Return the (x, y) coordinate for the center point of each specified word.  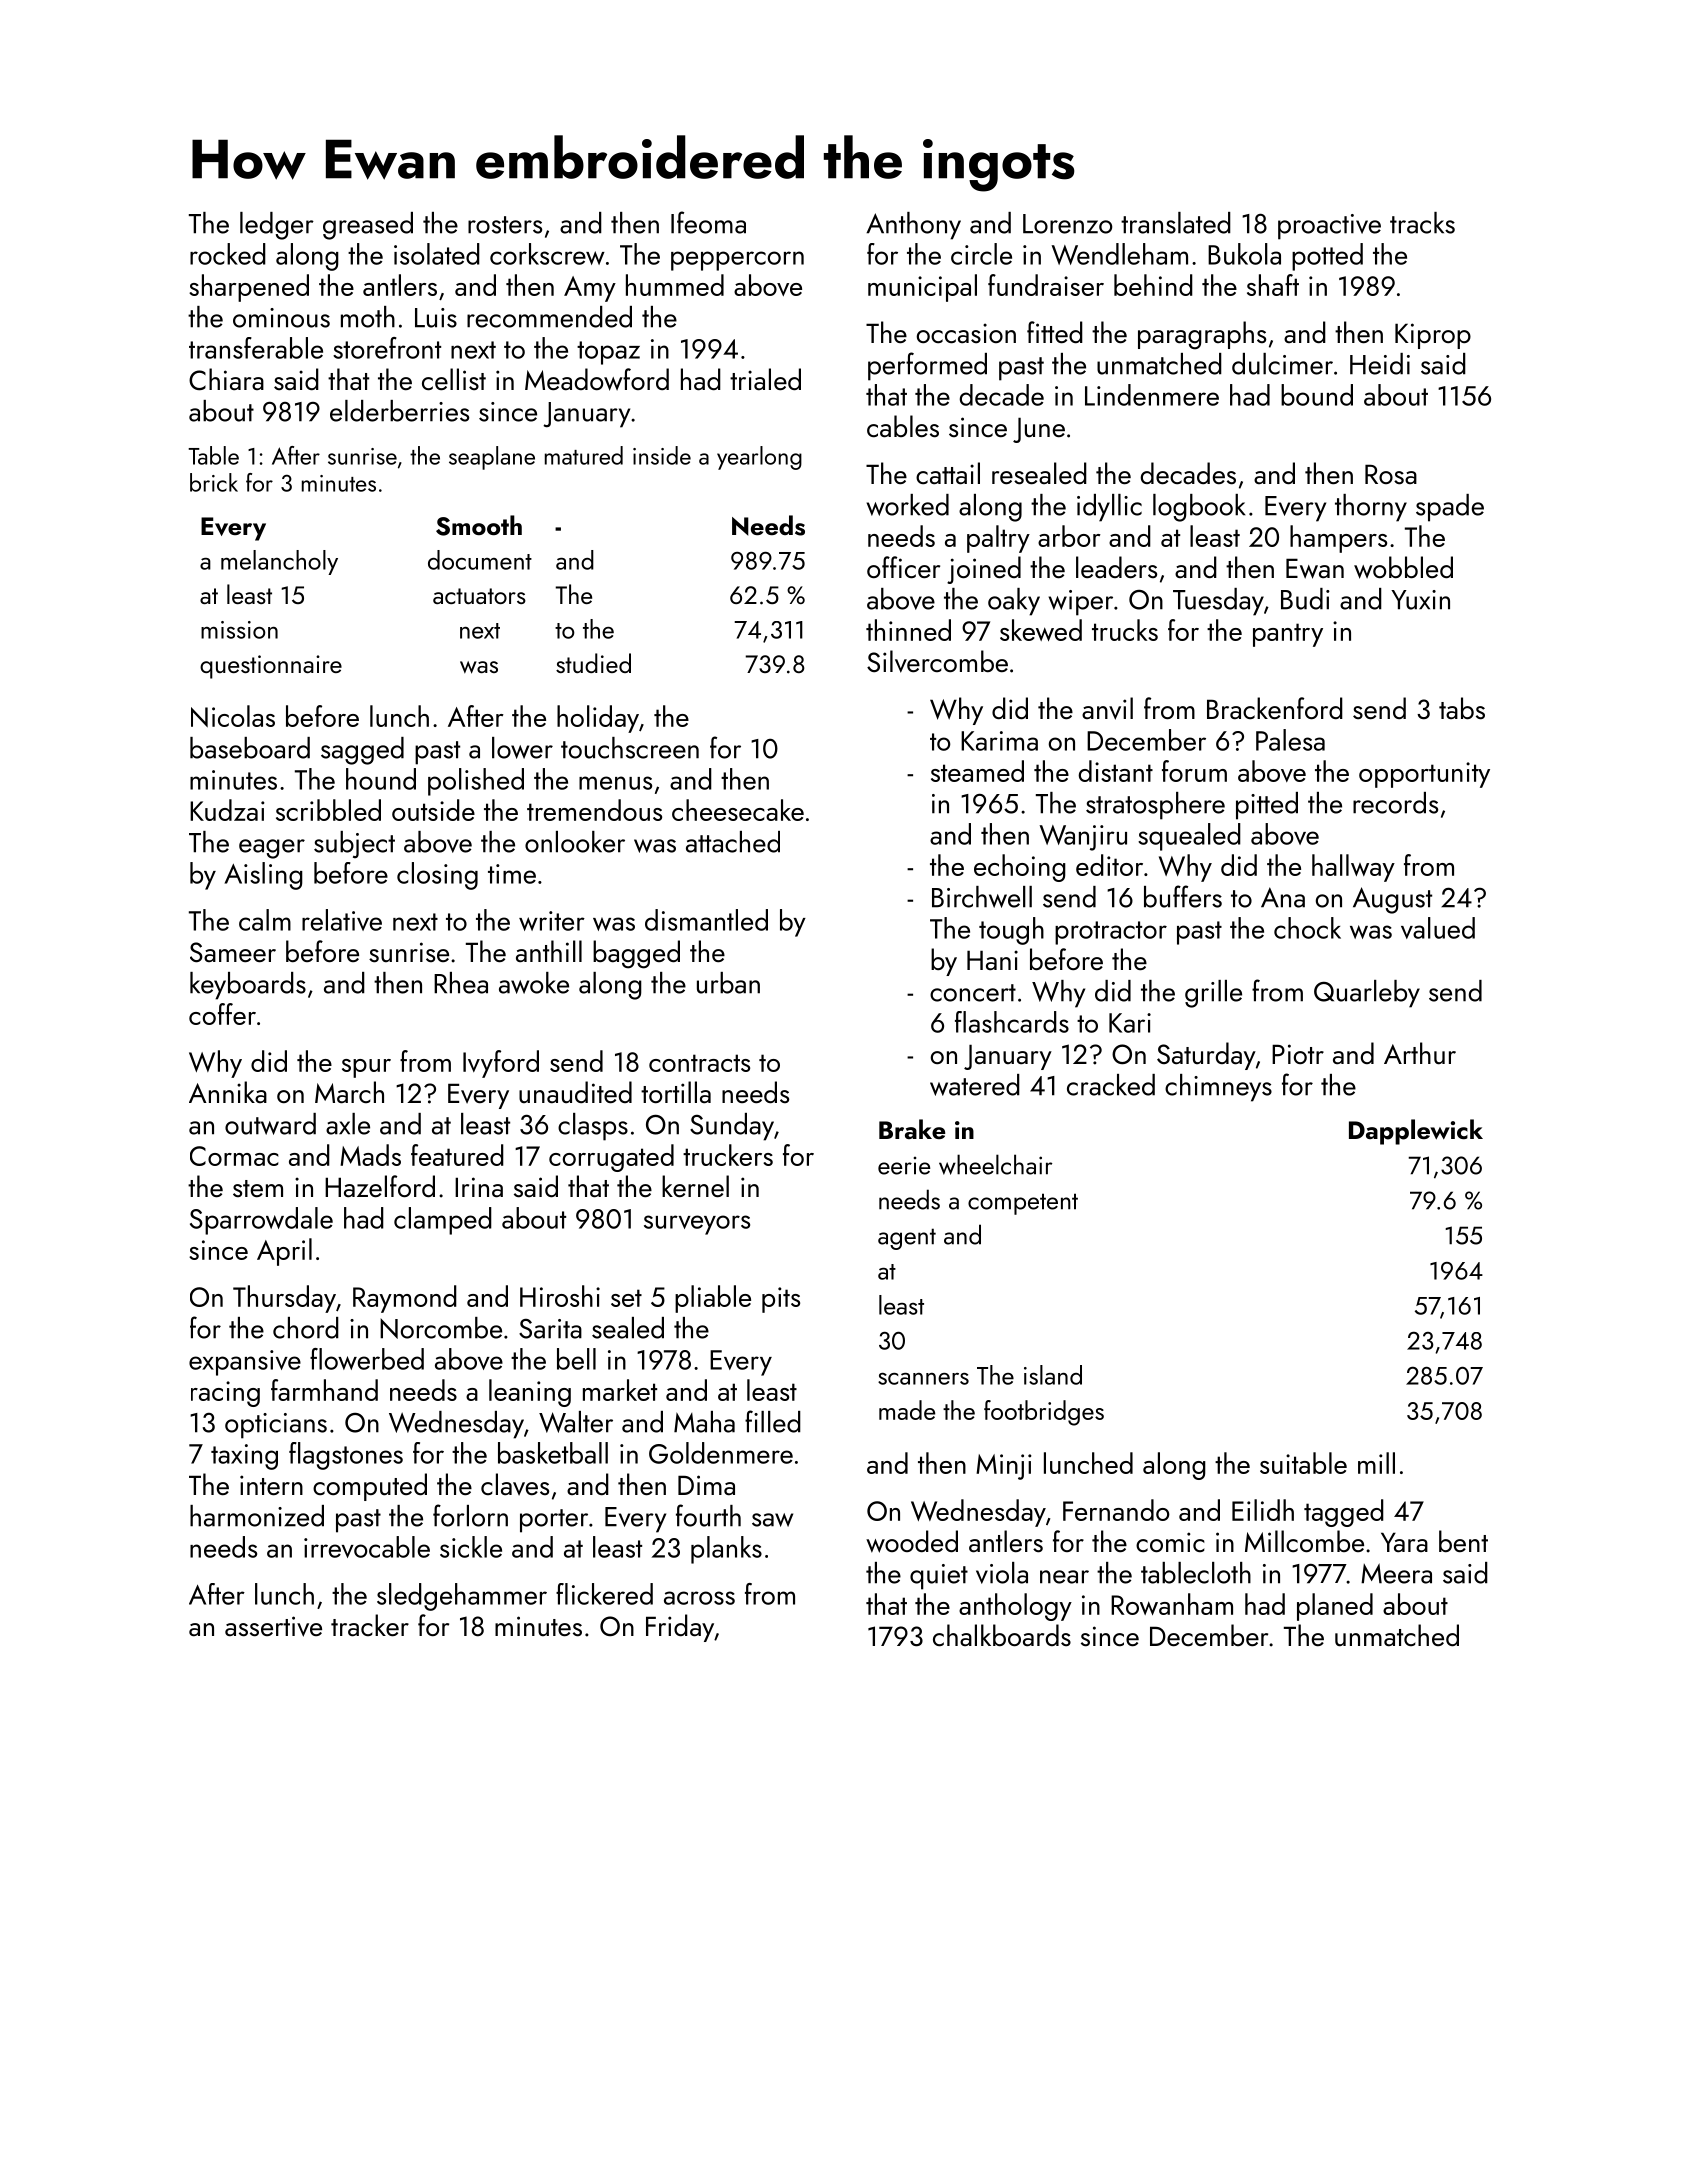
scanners (923, 1379)
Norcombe (441, 1328)
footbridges (1044, 1413)
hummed (675, 285)
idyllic (1109, 508)
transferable (256, 348)
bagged (636, 954)
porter (554, 1521)
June (1039, 430)
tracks (1422, 223)
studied (593, 663)
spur (366, 1068)
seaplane (492, 458)
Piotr (1298, 1054)
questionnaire (271, 667)
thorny (1371, 508)
